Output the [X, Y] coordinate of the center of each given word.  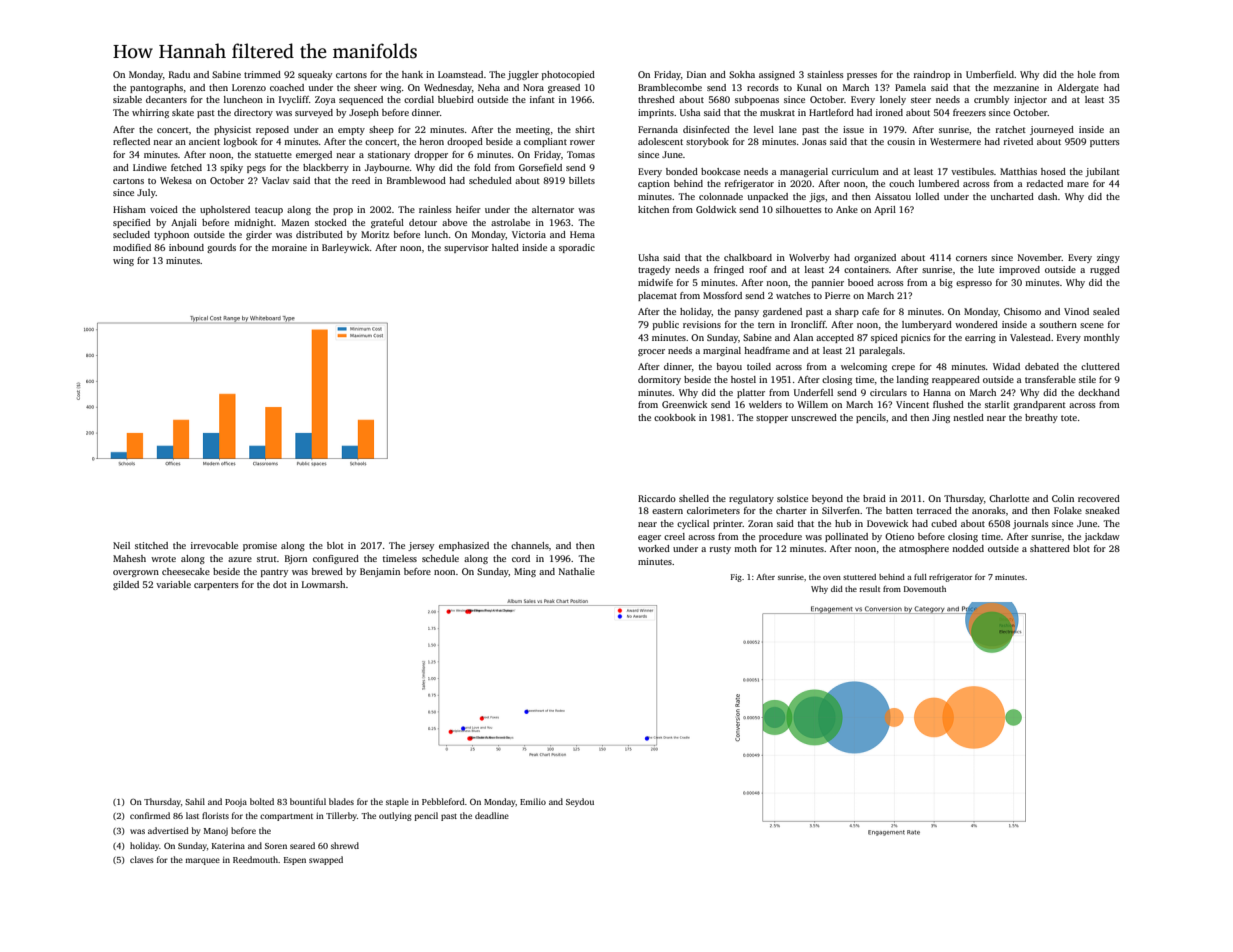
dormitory [659, 380]
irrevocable [214, 545]
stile [1087, 379]
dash [1047, 196]
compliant [545, 142]
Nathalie [577, 571]
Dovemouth [925, 589]
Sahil [195, 801]
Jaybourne [387, 168]
